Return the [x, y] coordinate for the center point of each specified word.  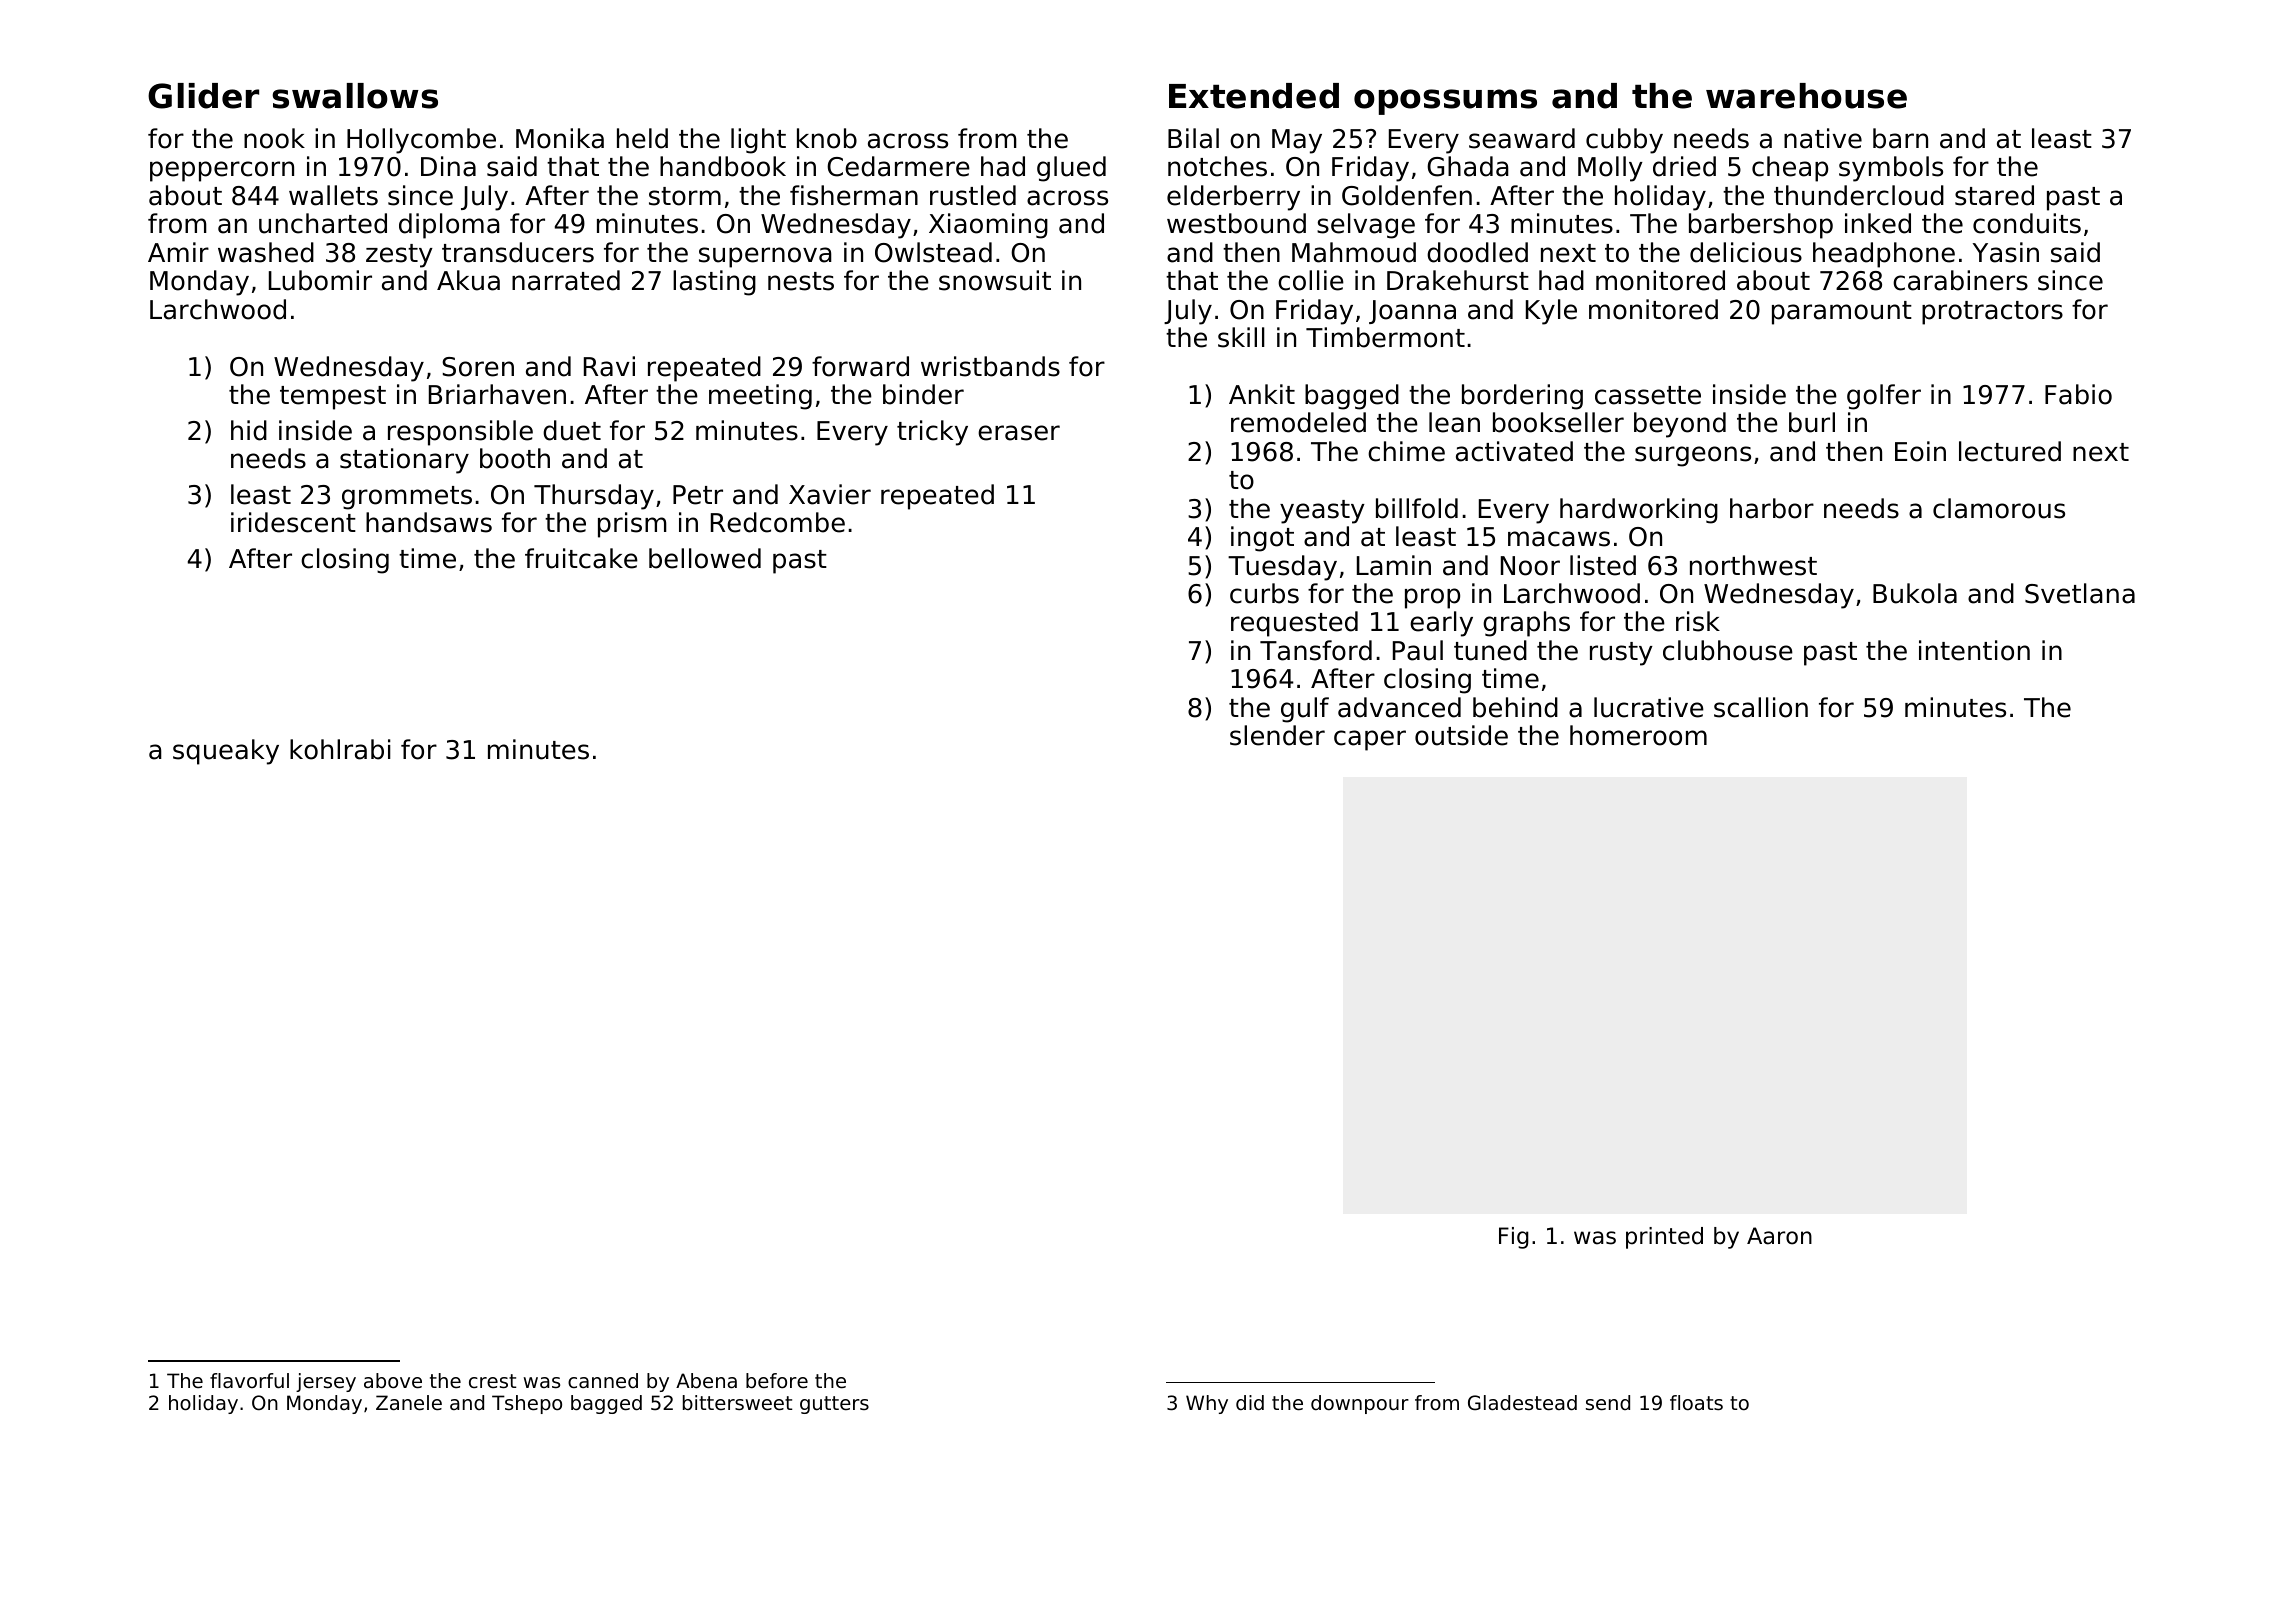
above [393, 1381]
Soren [478, 367]
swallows [355, 96]
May [1297, 141]
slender [1277, 735]
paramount [1842, 313]
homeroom [1638, 735]
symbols [1891, 169]
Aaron [1779, 1236]
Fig [1514, 1238]
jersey [326, 1382]
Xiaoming [988, 226]
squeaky [226, 752]
